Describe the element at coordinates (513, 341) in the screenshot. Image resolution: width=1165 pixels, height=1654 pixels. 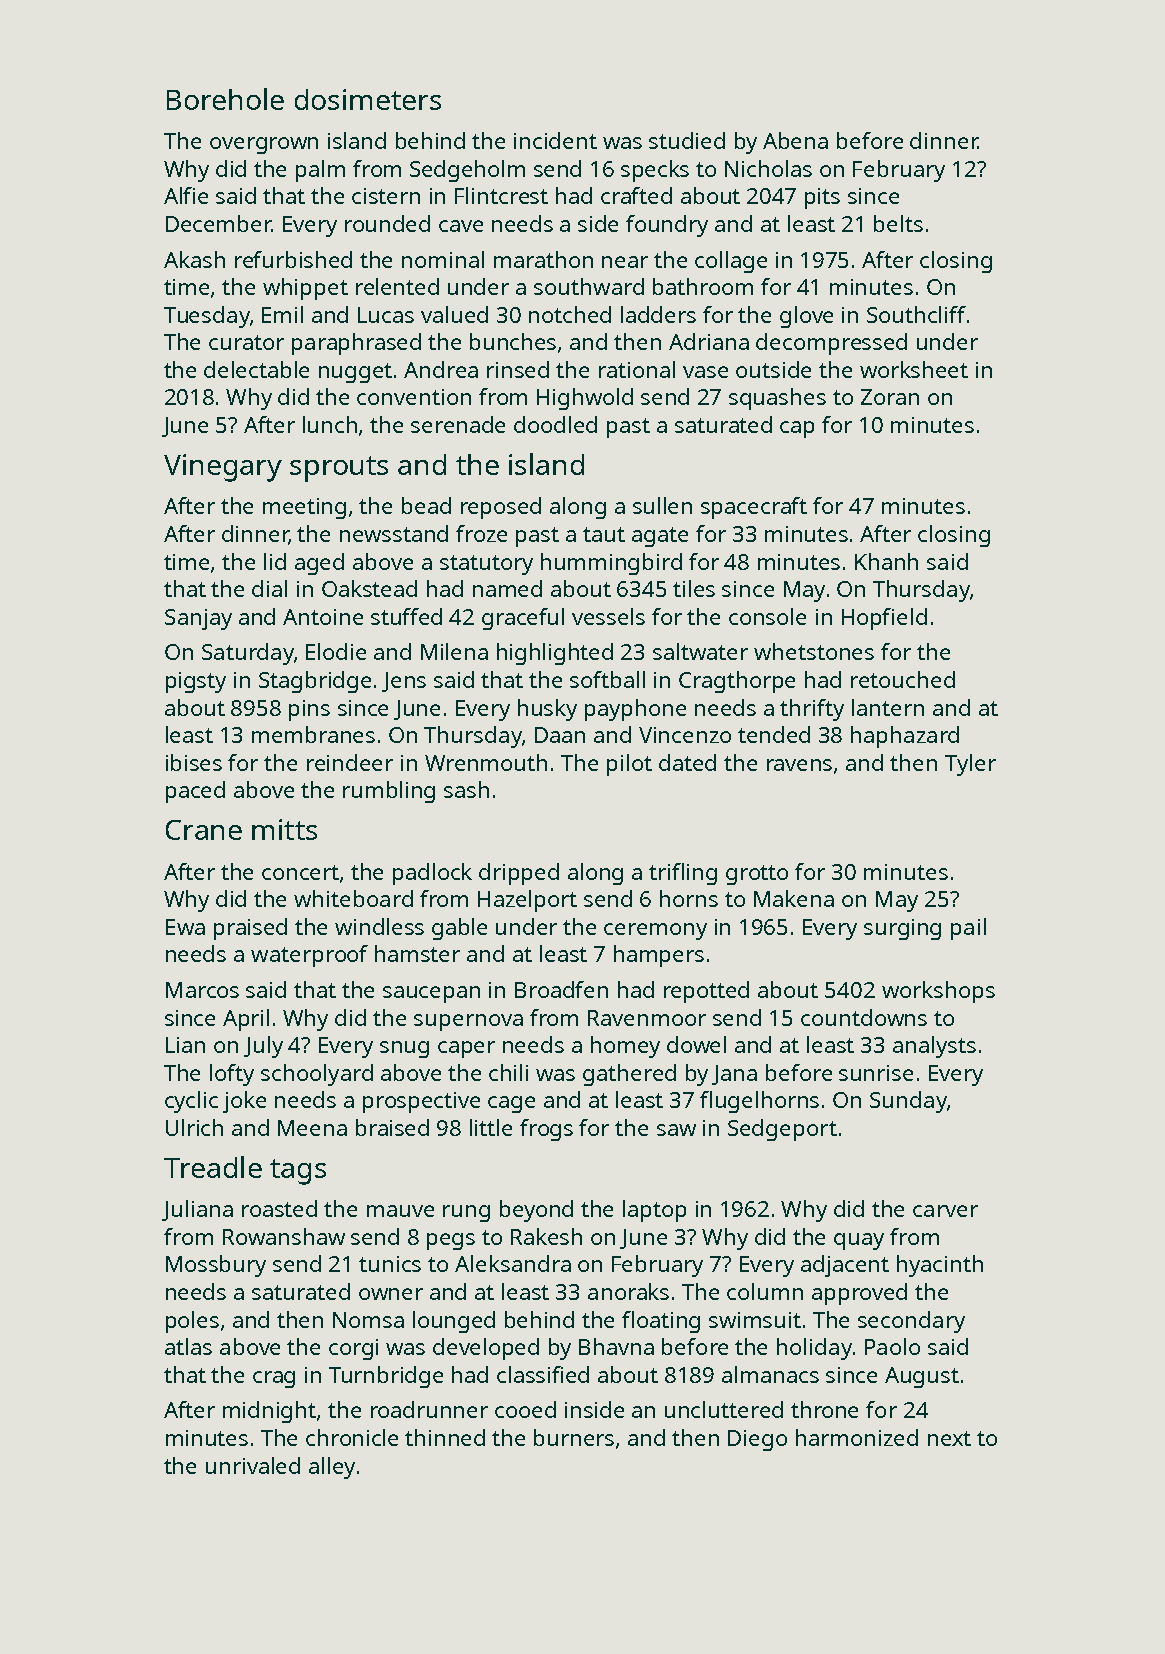
I see `bunches` at that location.
